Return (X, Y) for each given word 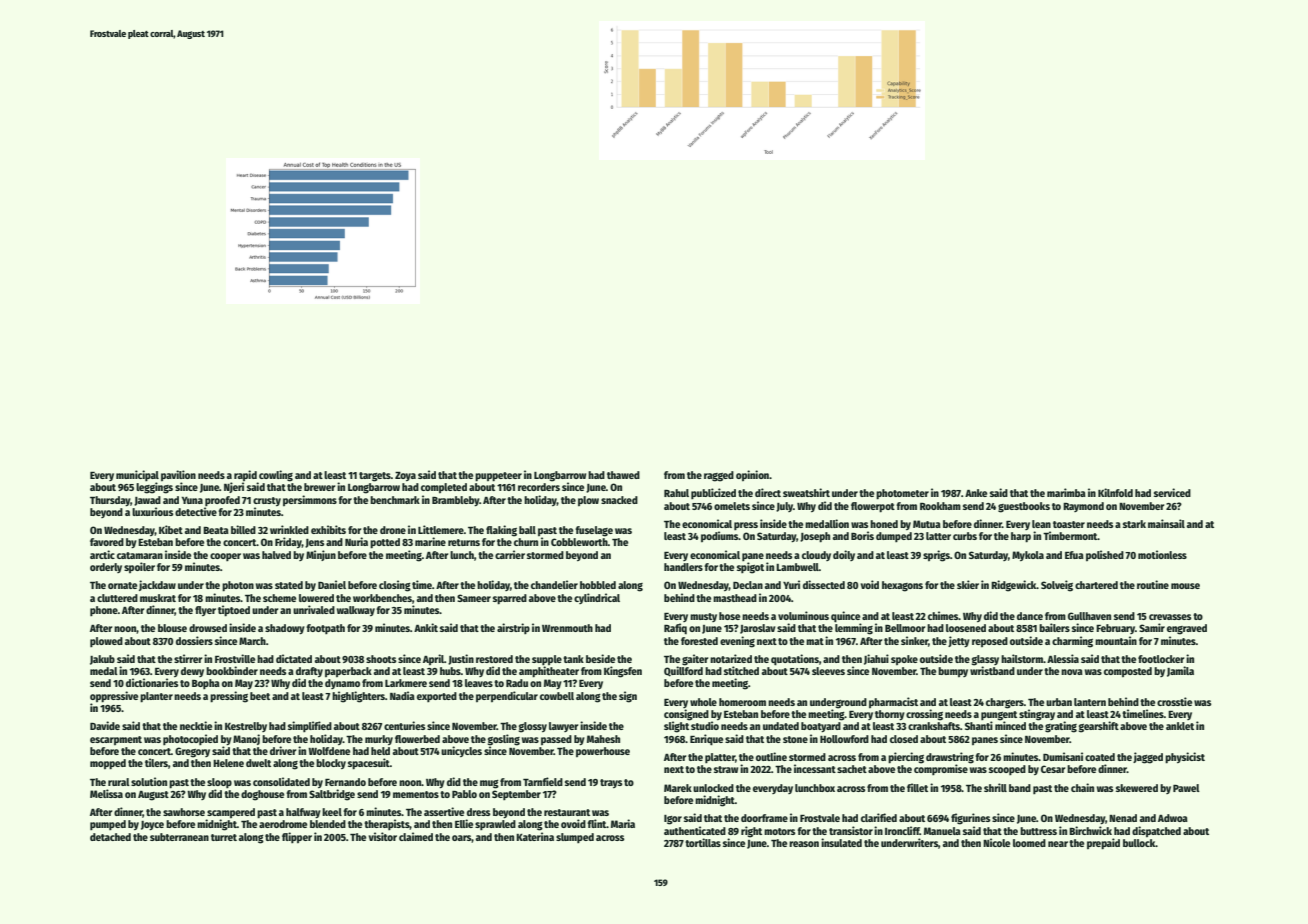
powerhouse (603, 752)
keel (332, 812)
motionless (1162, 554)
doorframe (764, 818)
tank (573, 659)
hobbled (598, 585)
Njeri (234, 487)
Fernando (345, 782)
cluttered (117, 598)
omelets (732, 506)
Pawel (1186, 788)
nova (1072, 672)
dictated (294, 658)
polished (1105, 555)
